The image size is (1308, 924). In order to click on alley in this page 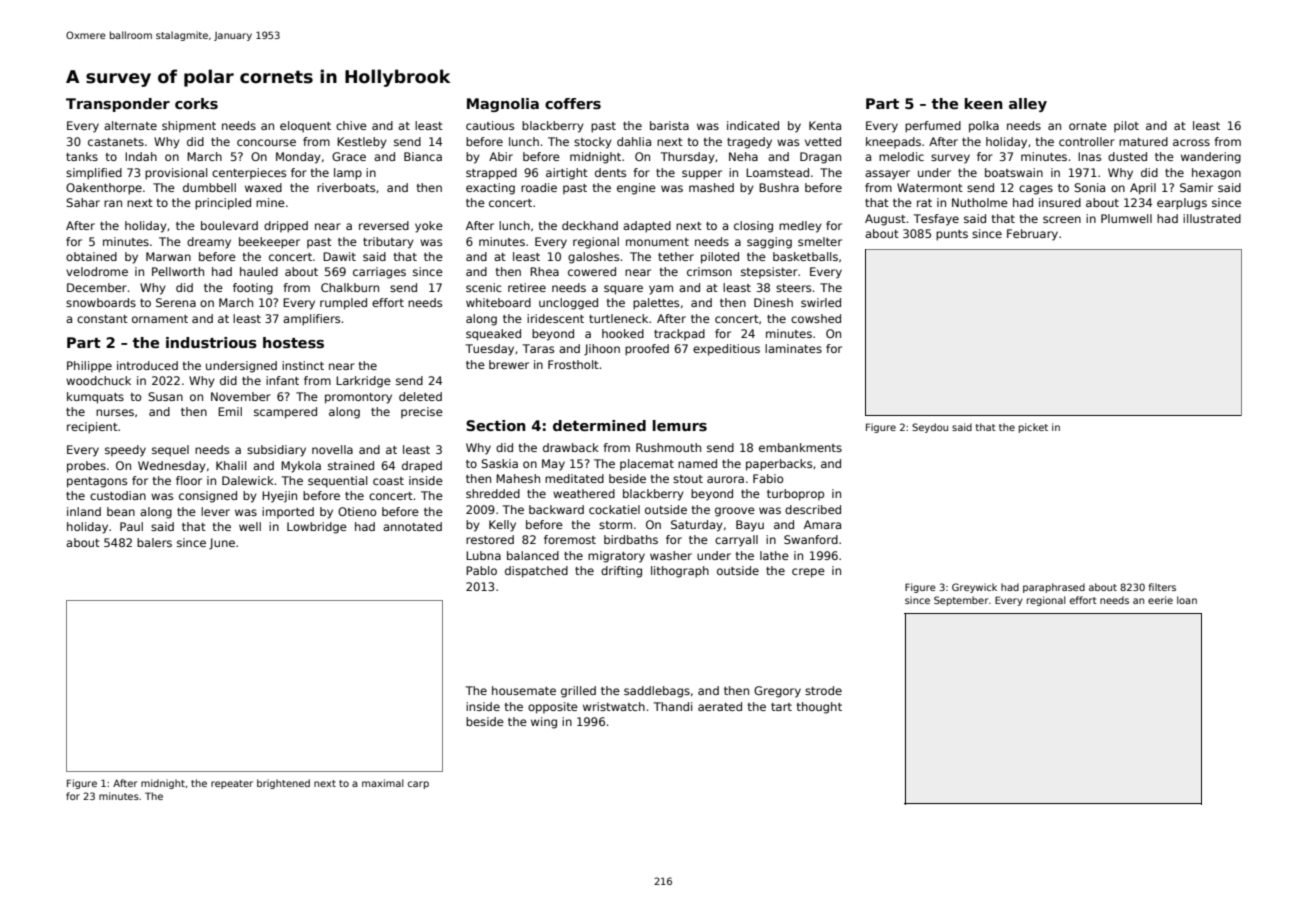, I will do `click(1028, 105)`.
